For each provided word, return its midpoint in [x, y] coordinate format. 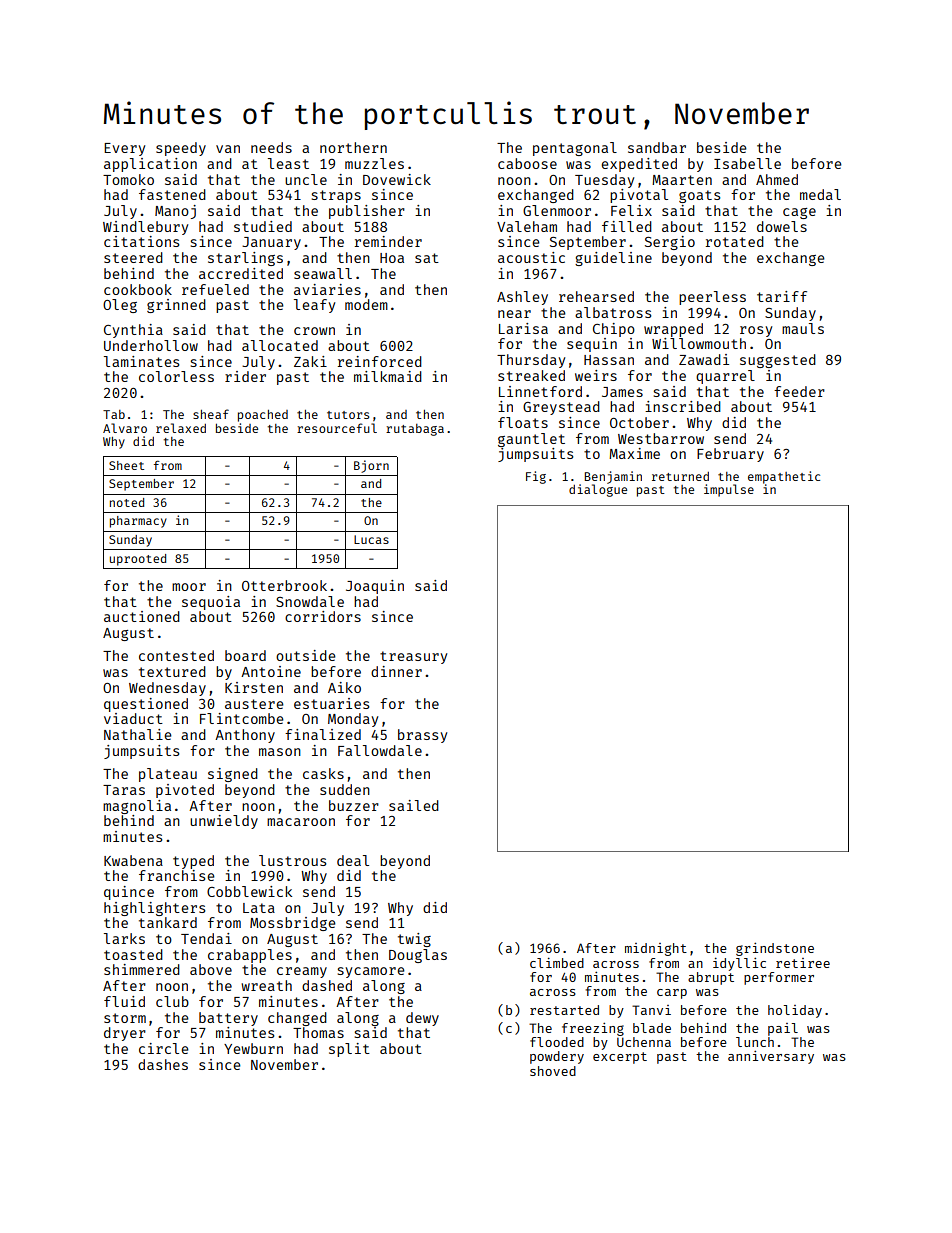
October [639, 422]
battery [228, 1019]
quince [129, 893]
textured [172, 671]
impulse [729, 490]
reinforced [380, 361]
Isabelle [747, 163]
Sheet [126, 465]
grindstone [775, 949]
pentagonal [575, 149]
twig [414, 940]
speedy [181, 149]
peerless [712, 298]
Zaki [310, 361]
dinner [396, 671]
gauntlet [531, 440]
